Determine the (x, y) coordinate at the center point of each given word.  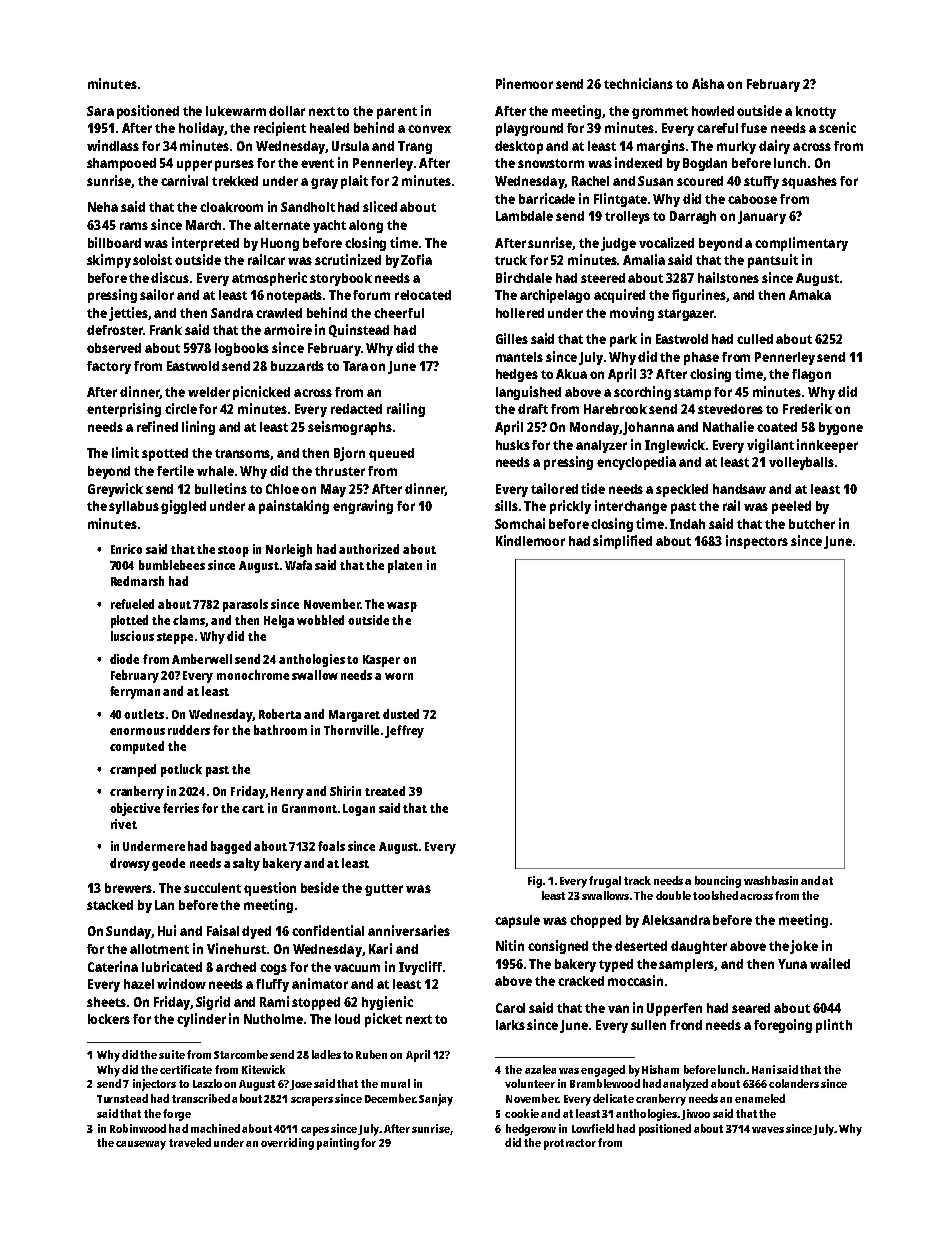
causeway (141, 1145)
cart (253, 809)
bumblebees (172, 565)
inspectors (757, 542)
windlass (113, 145)
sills (506, 505)
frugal (605, 882)
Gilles (512, 338)
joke (804, 947)
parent (397, 113)
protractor (570, 1144)
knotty (816, 112)
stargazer (686, 315)
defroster (115, 330)
